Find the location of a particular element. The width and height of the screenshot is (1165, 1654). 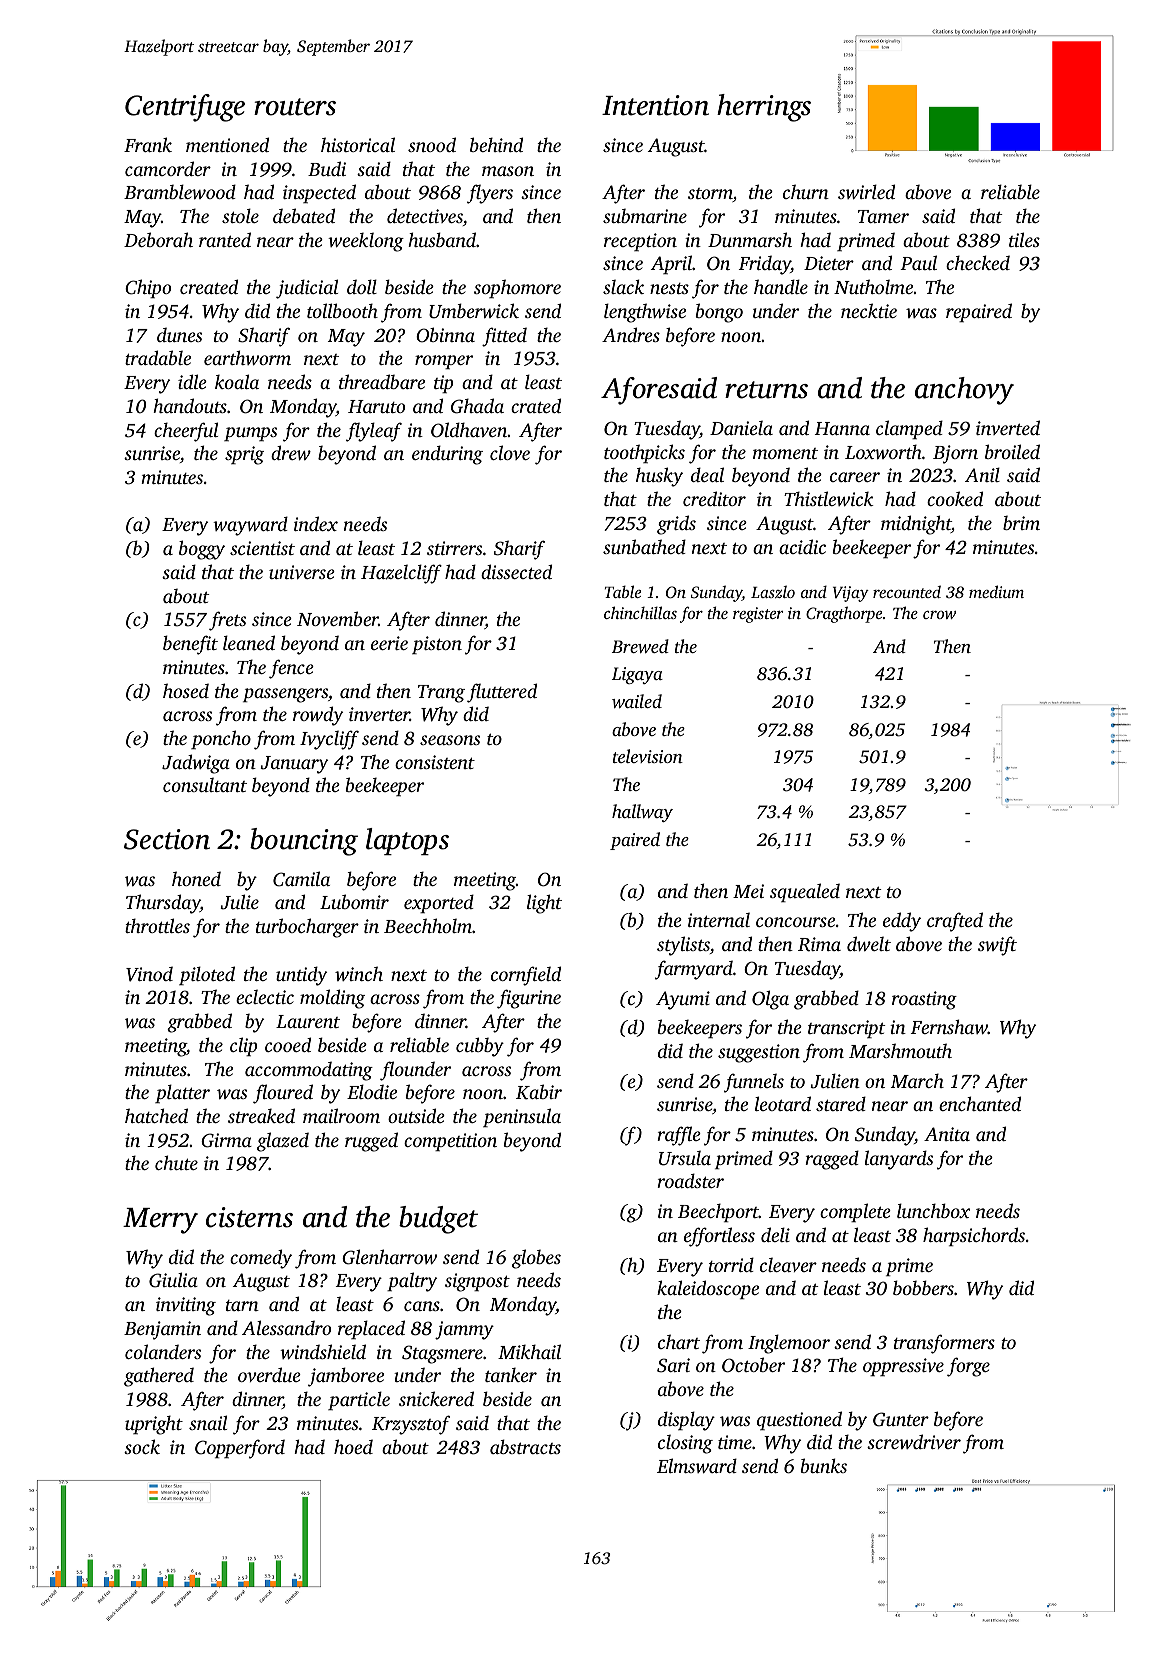

sock is located at coordinates (142, 1446).
